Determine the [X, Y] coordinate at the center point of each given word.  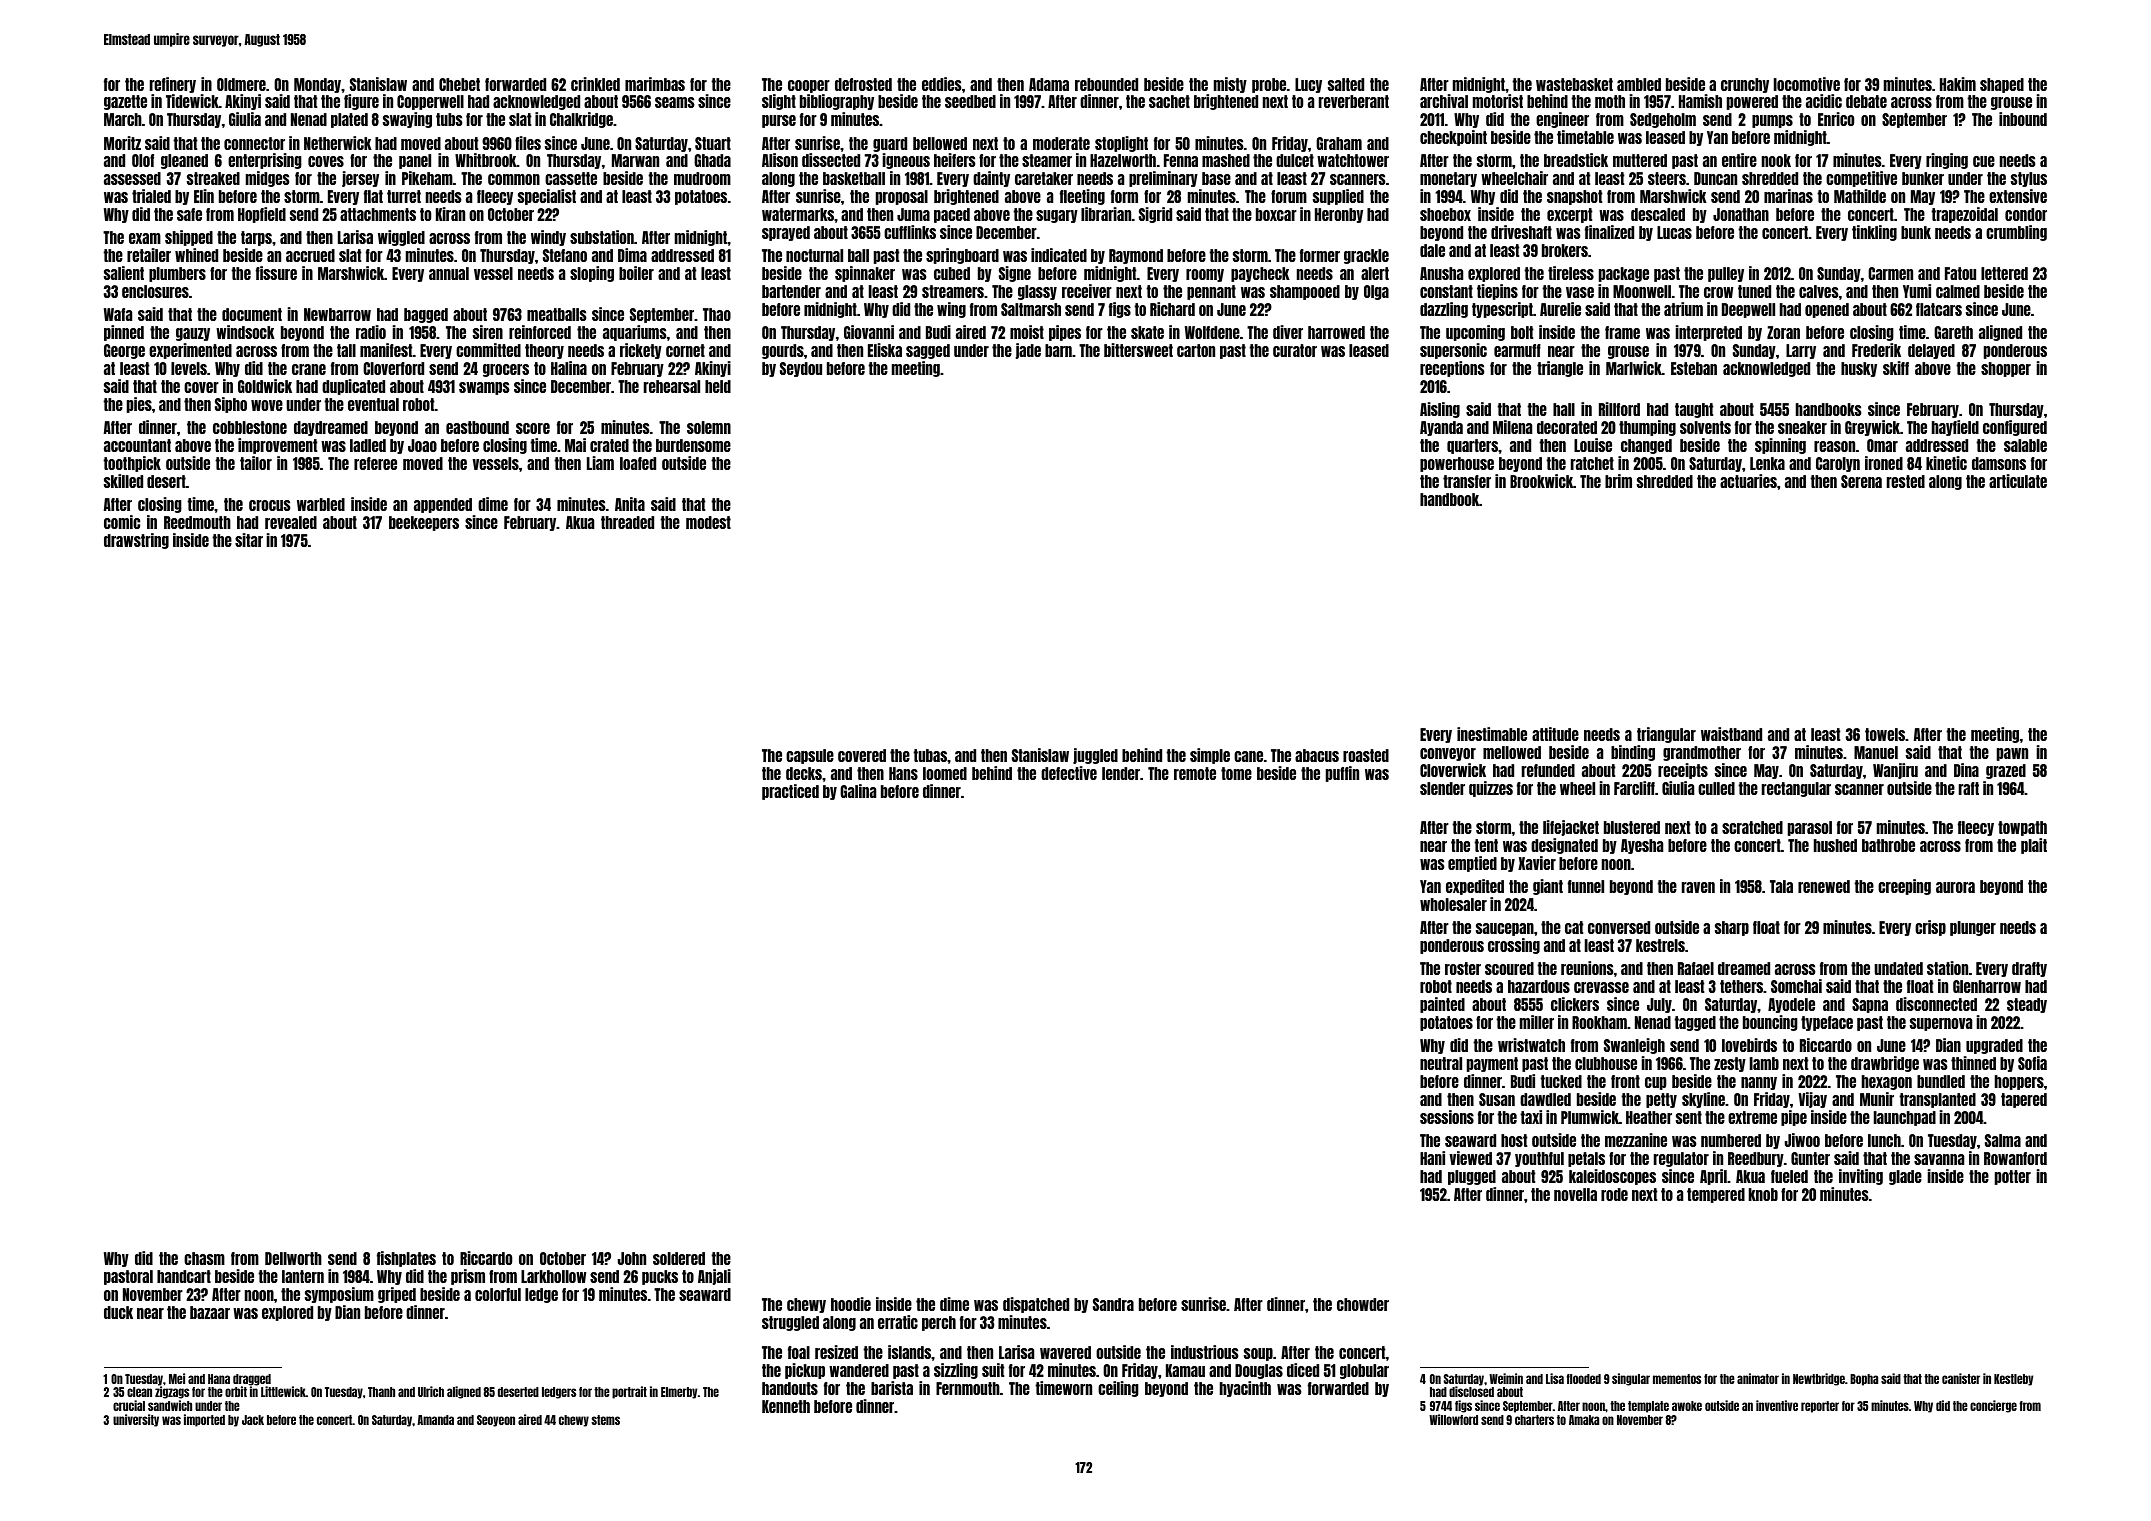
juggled [1095, 756]
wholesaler [1453, 904]
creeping [1904, 887]
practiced [790, 792]
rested [1906, 481]
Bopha [1864, 1380]
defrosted [863, 84]
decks [804, 773]
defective [1069, 773]
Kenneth [786, 1406]
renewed [1824, 886]
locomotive [1807, 84]
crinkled [595, 84]
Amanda [435, 1420]
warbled [321, 504]
